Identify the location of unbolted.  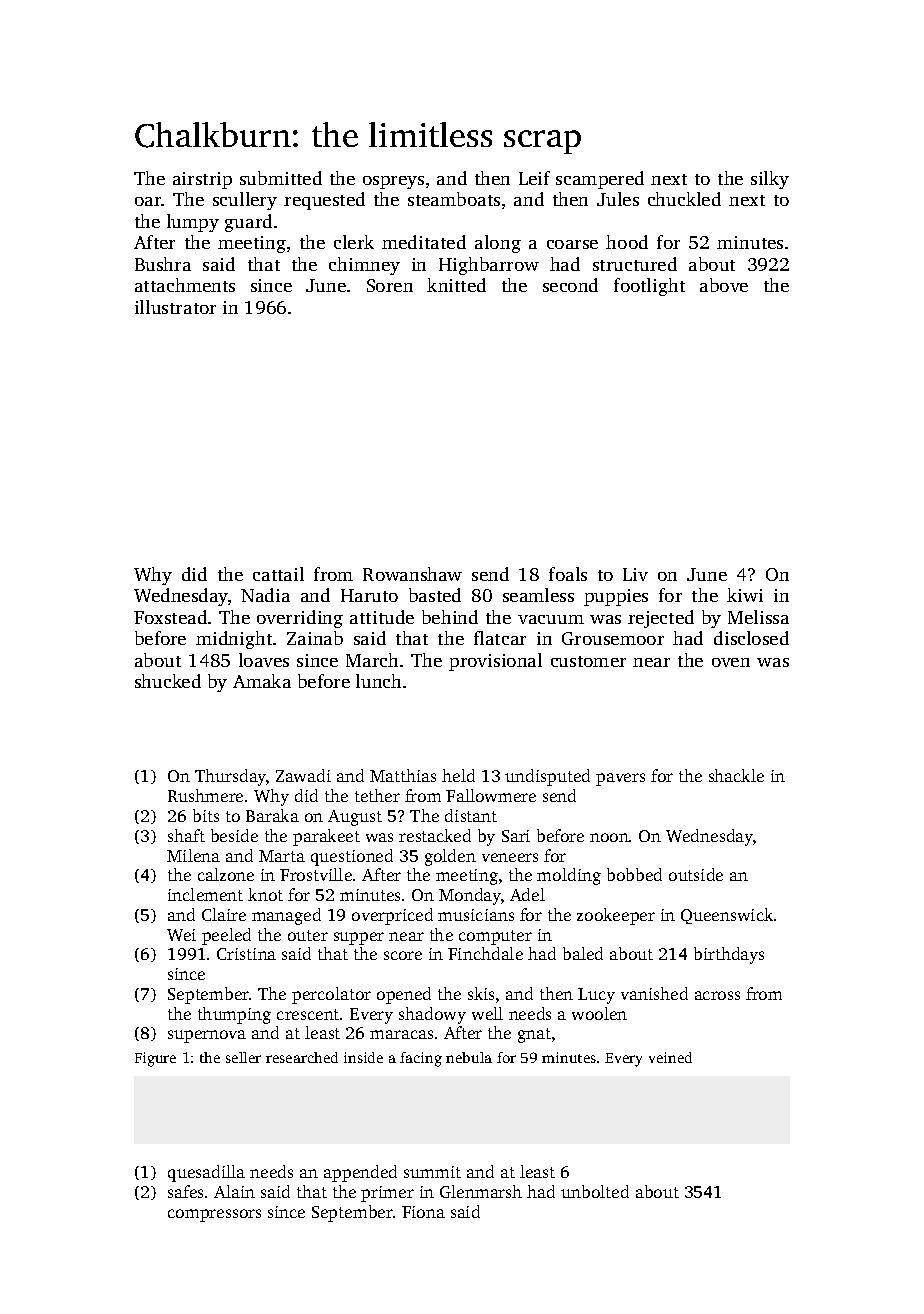
(595, 1191).
